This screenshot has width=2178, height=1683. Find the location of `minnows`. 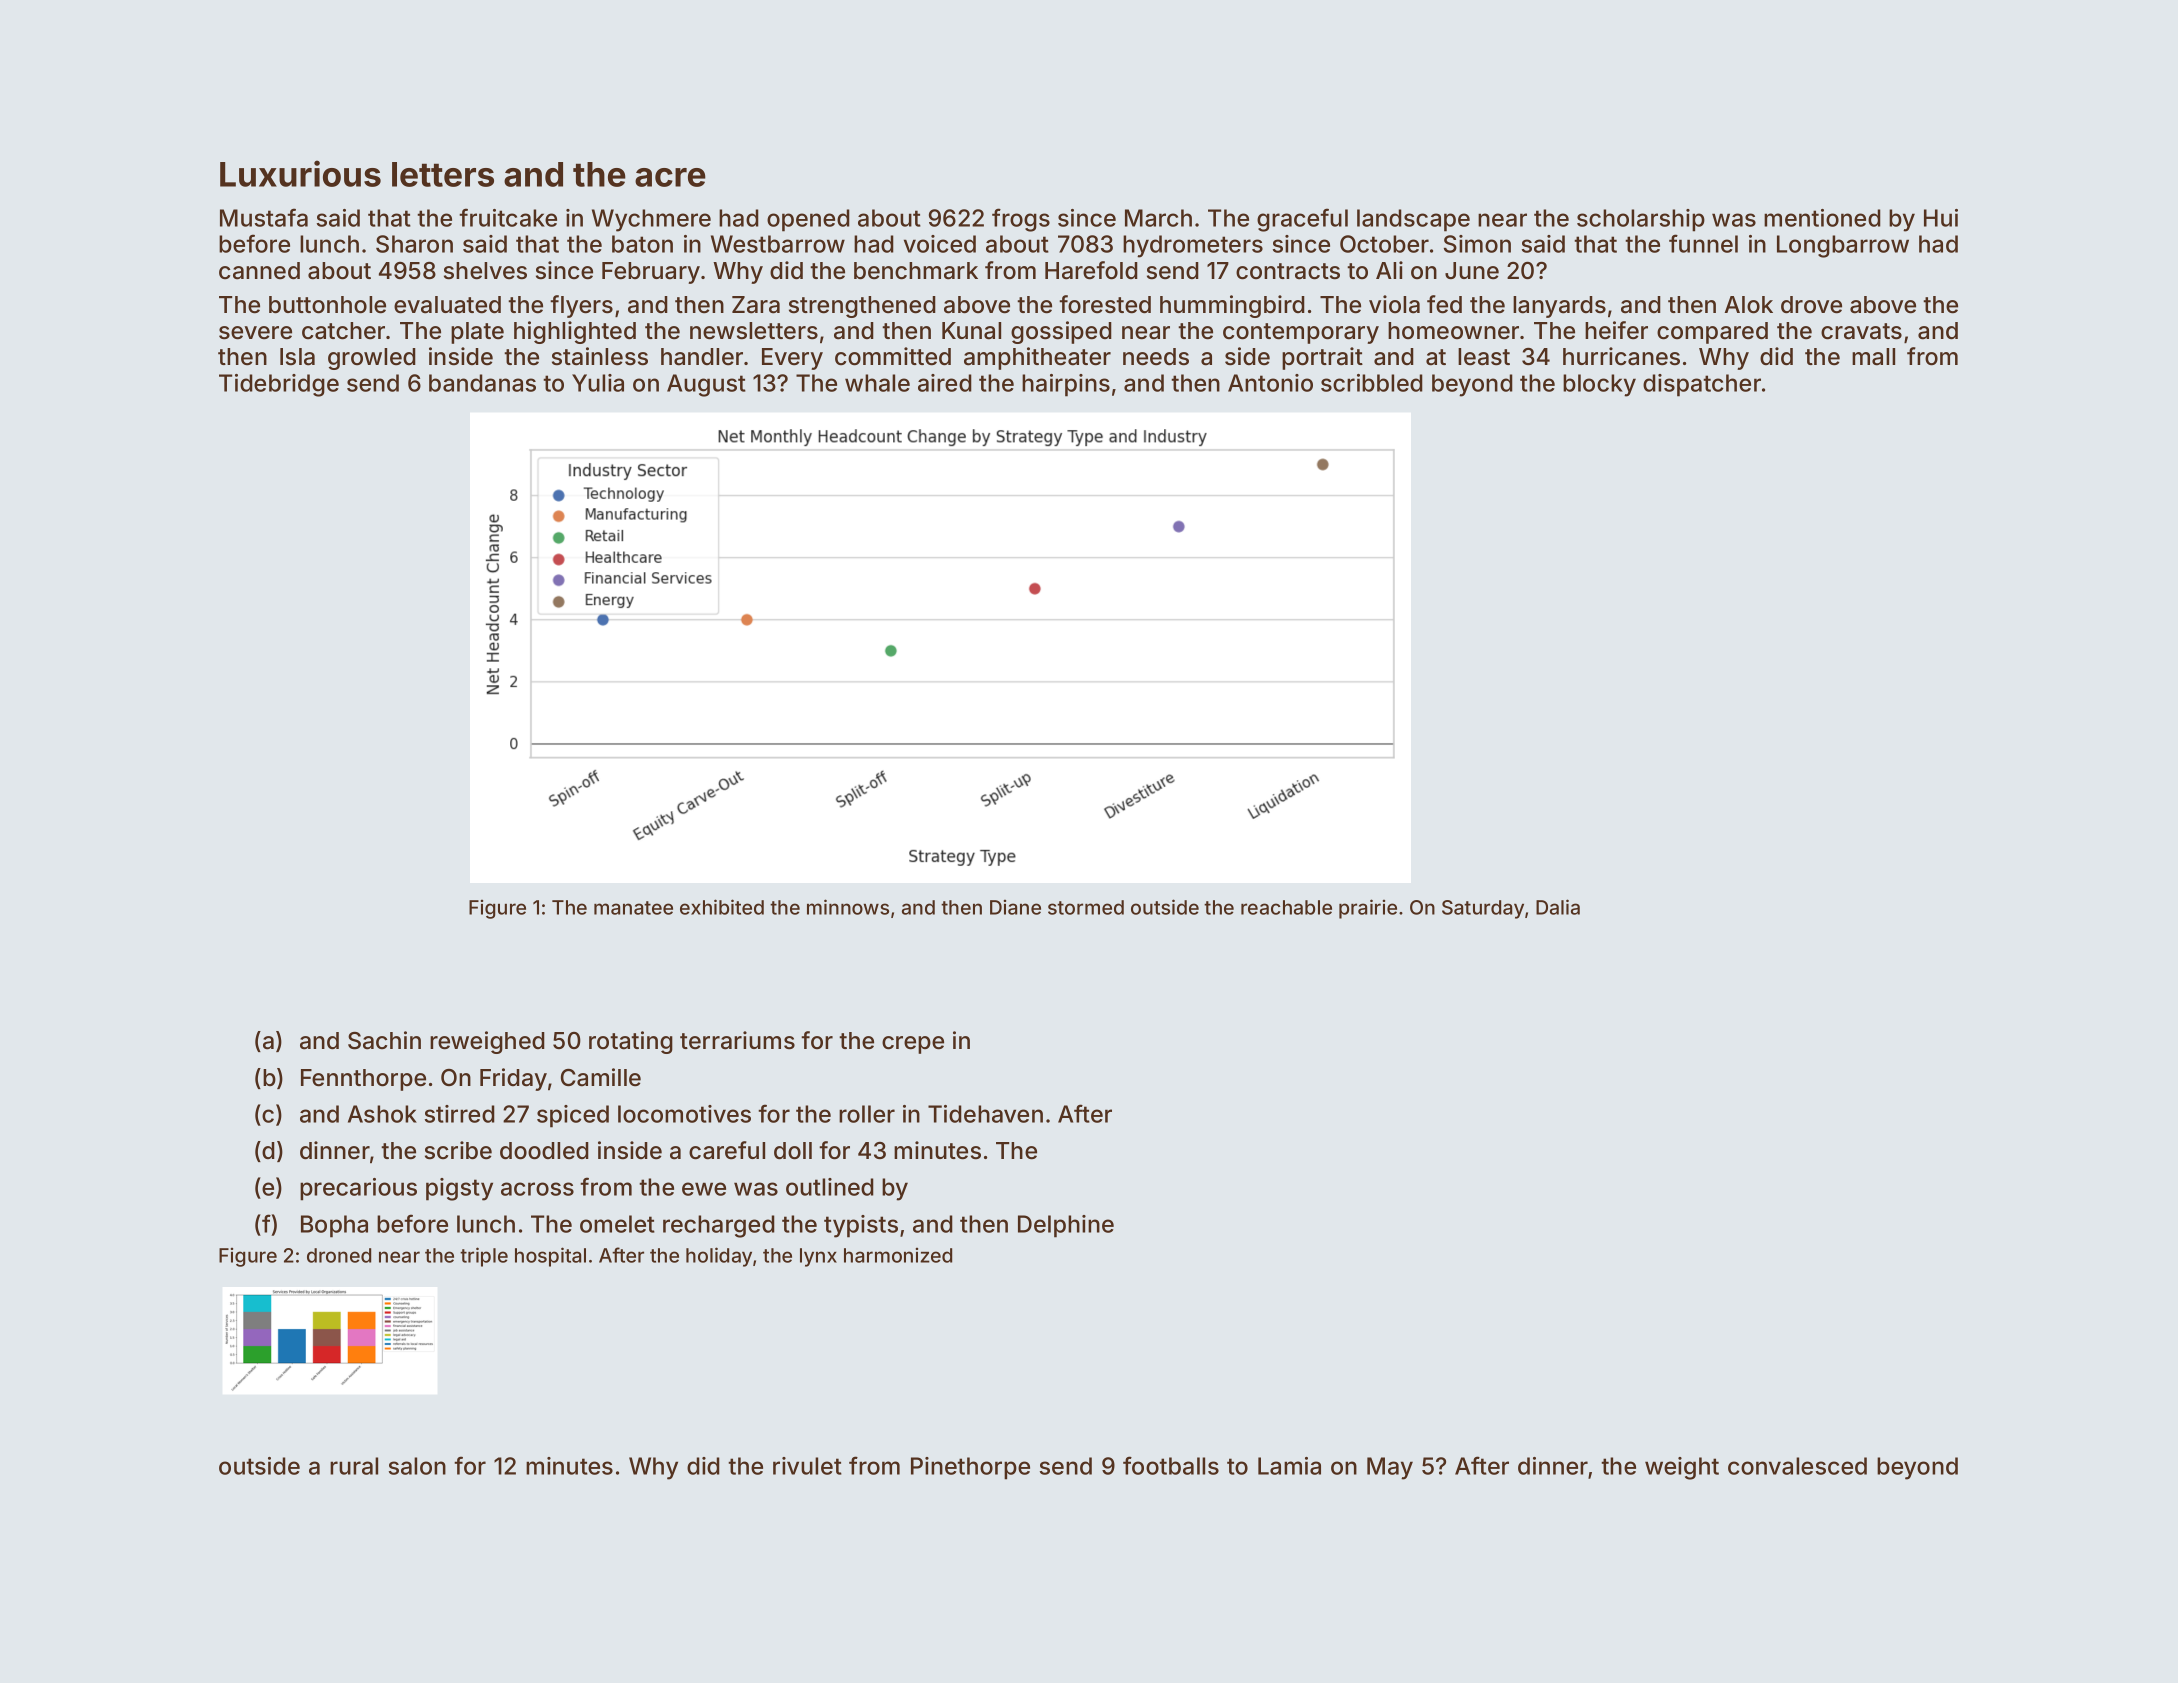

minnows is located at coordinates (848, 907).
